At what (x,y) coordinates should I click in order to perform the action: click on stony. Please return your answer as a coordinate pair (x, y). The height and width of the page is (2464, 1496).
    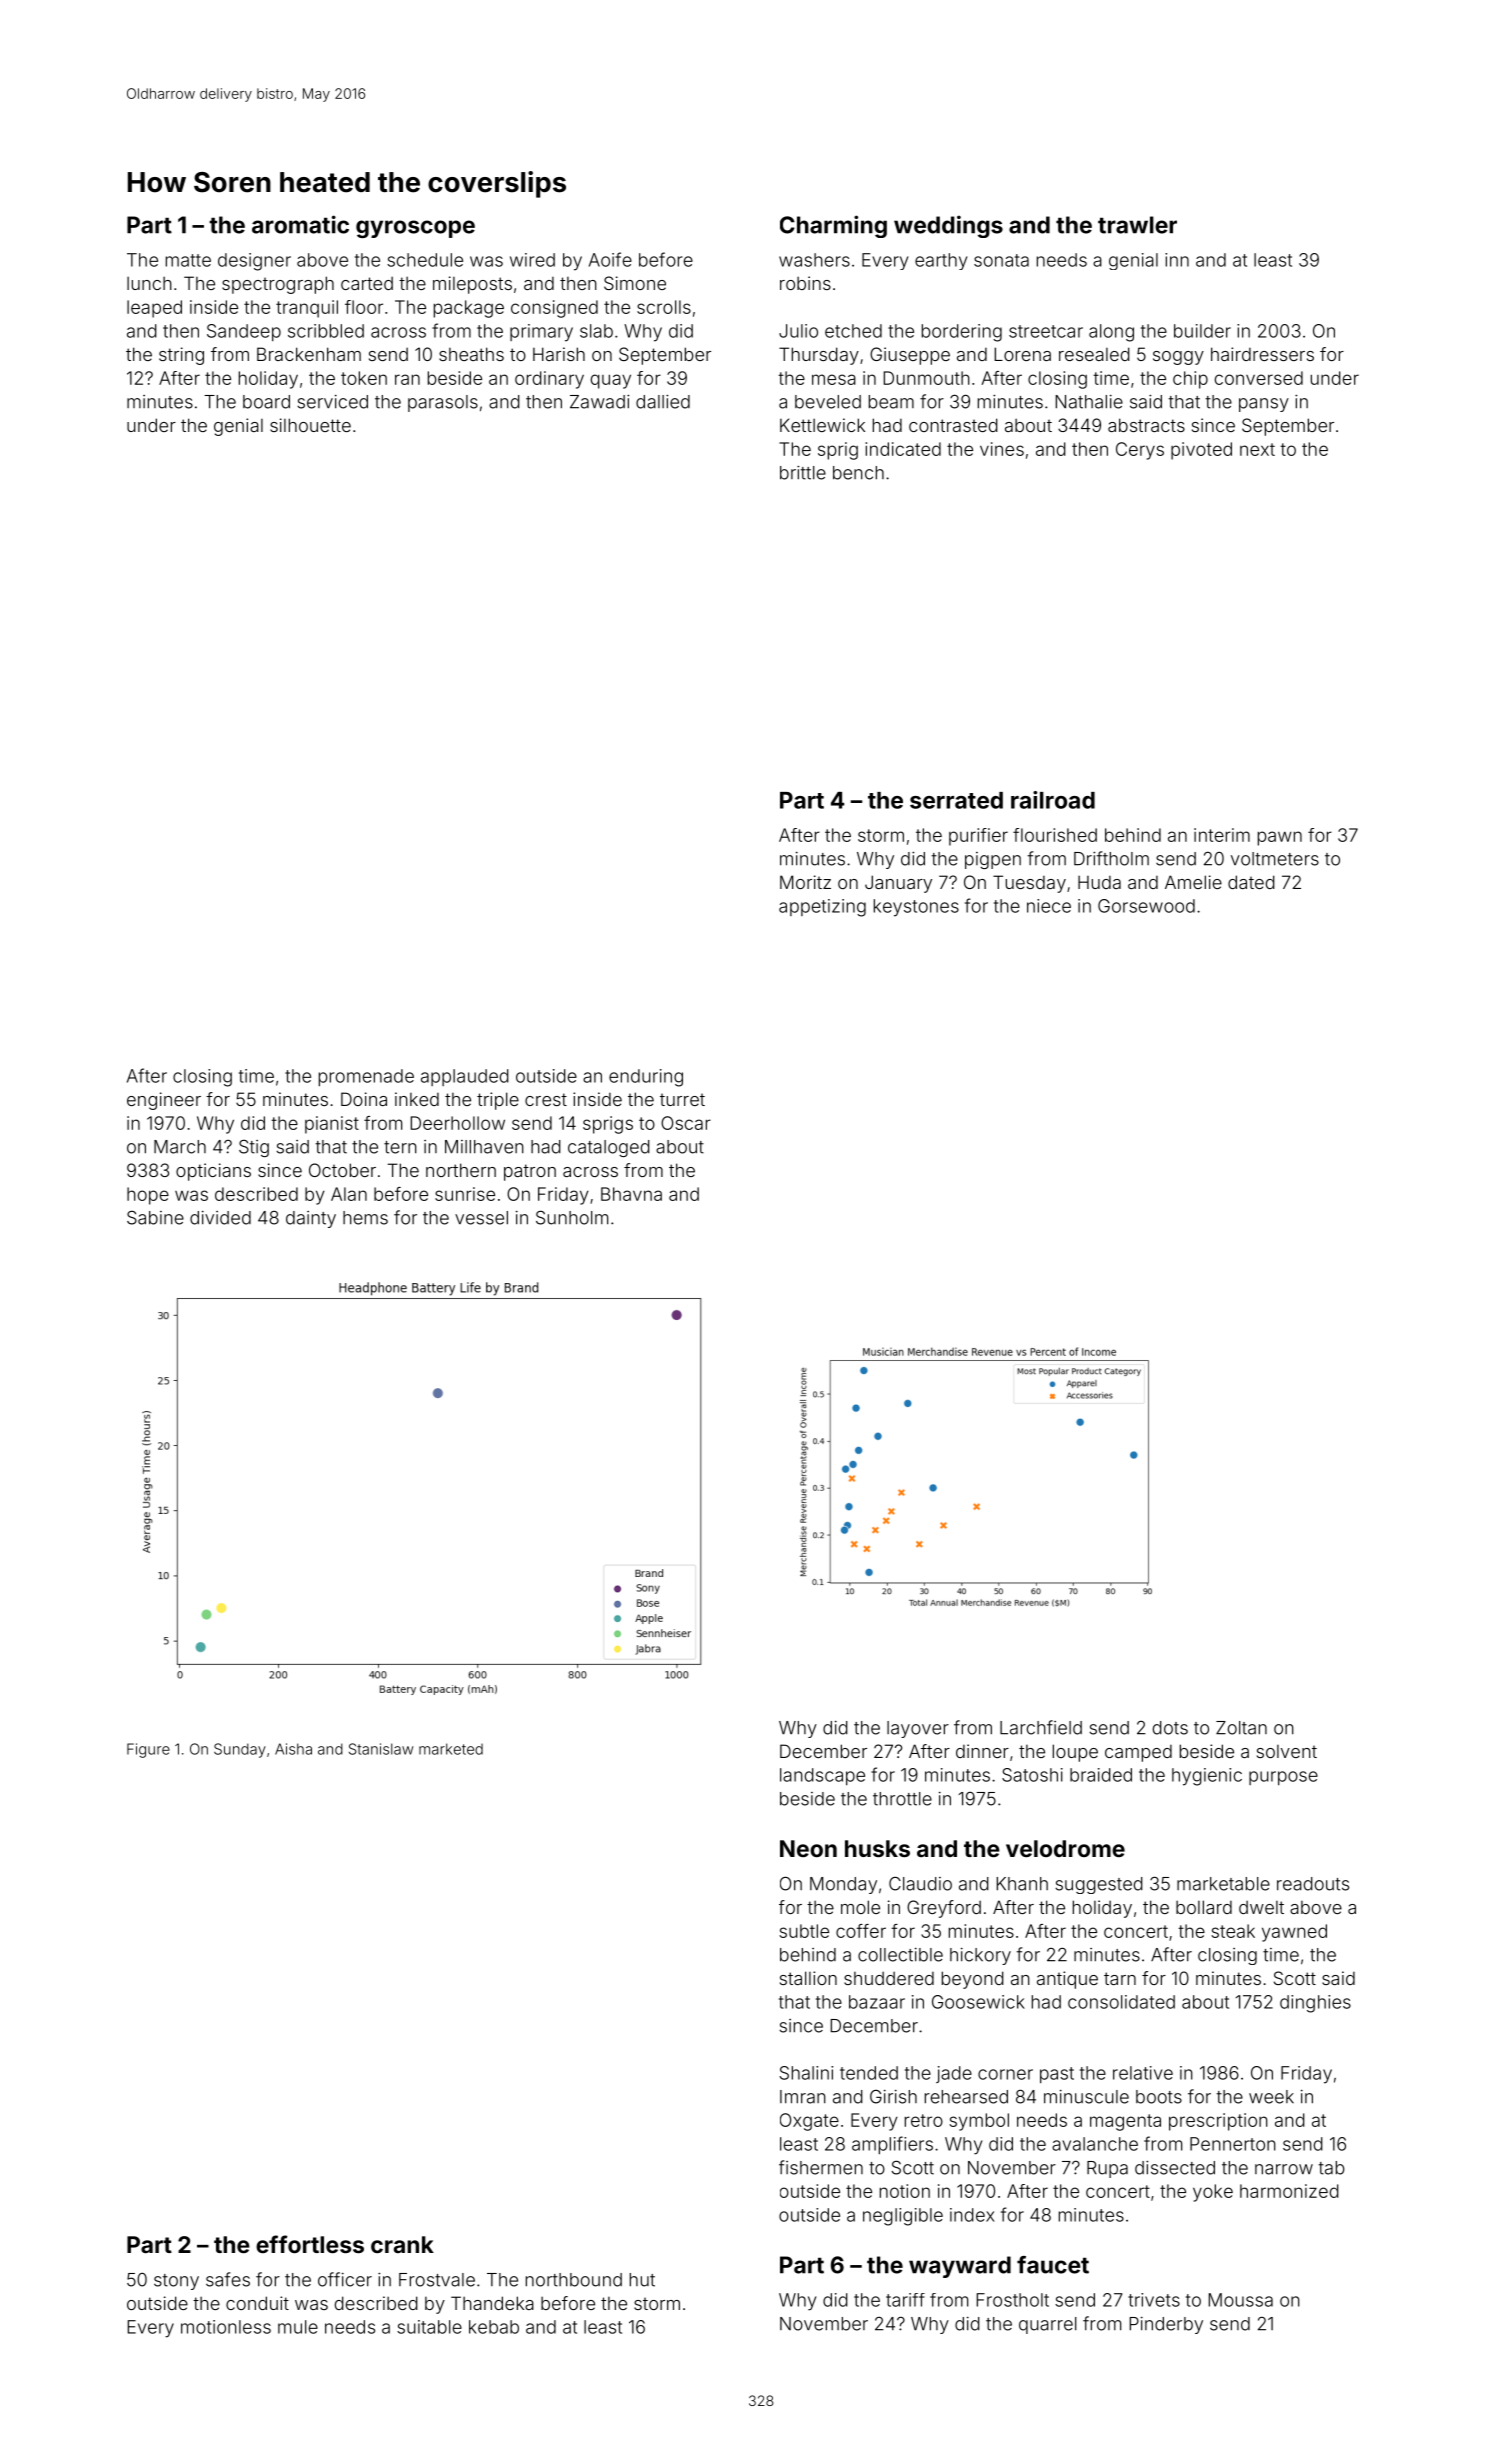
    Looking at the image, I should click on (176, 2282).
